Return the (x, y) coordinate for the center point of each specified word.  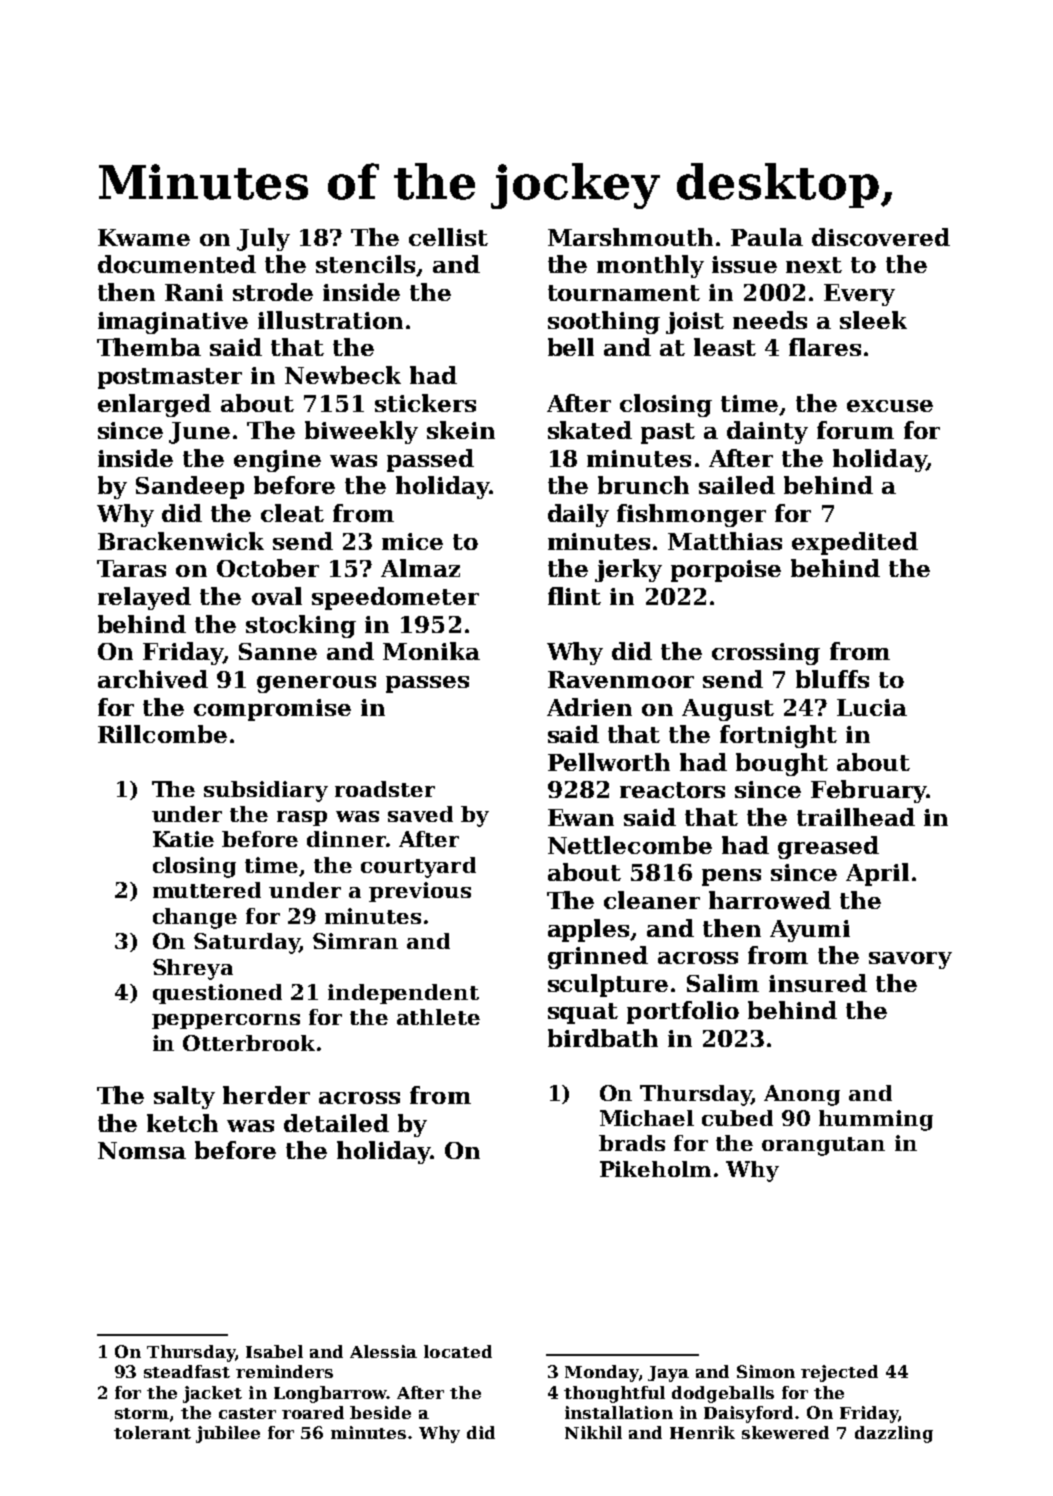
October (268, 568)
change (195, 918)
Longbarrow (330, 1394)
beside (380, 1412)
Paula (767, 237)
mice (412, 541)
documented (177, 264)
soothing (604, 322)
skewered (785, 1432)
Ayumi (810, 931)
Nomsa (142, 1150)
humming (876, 1120)
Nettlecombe (630, 845)
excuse (890, 406)
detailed (336, 1123)
